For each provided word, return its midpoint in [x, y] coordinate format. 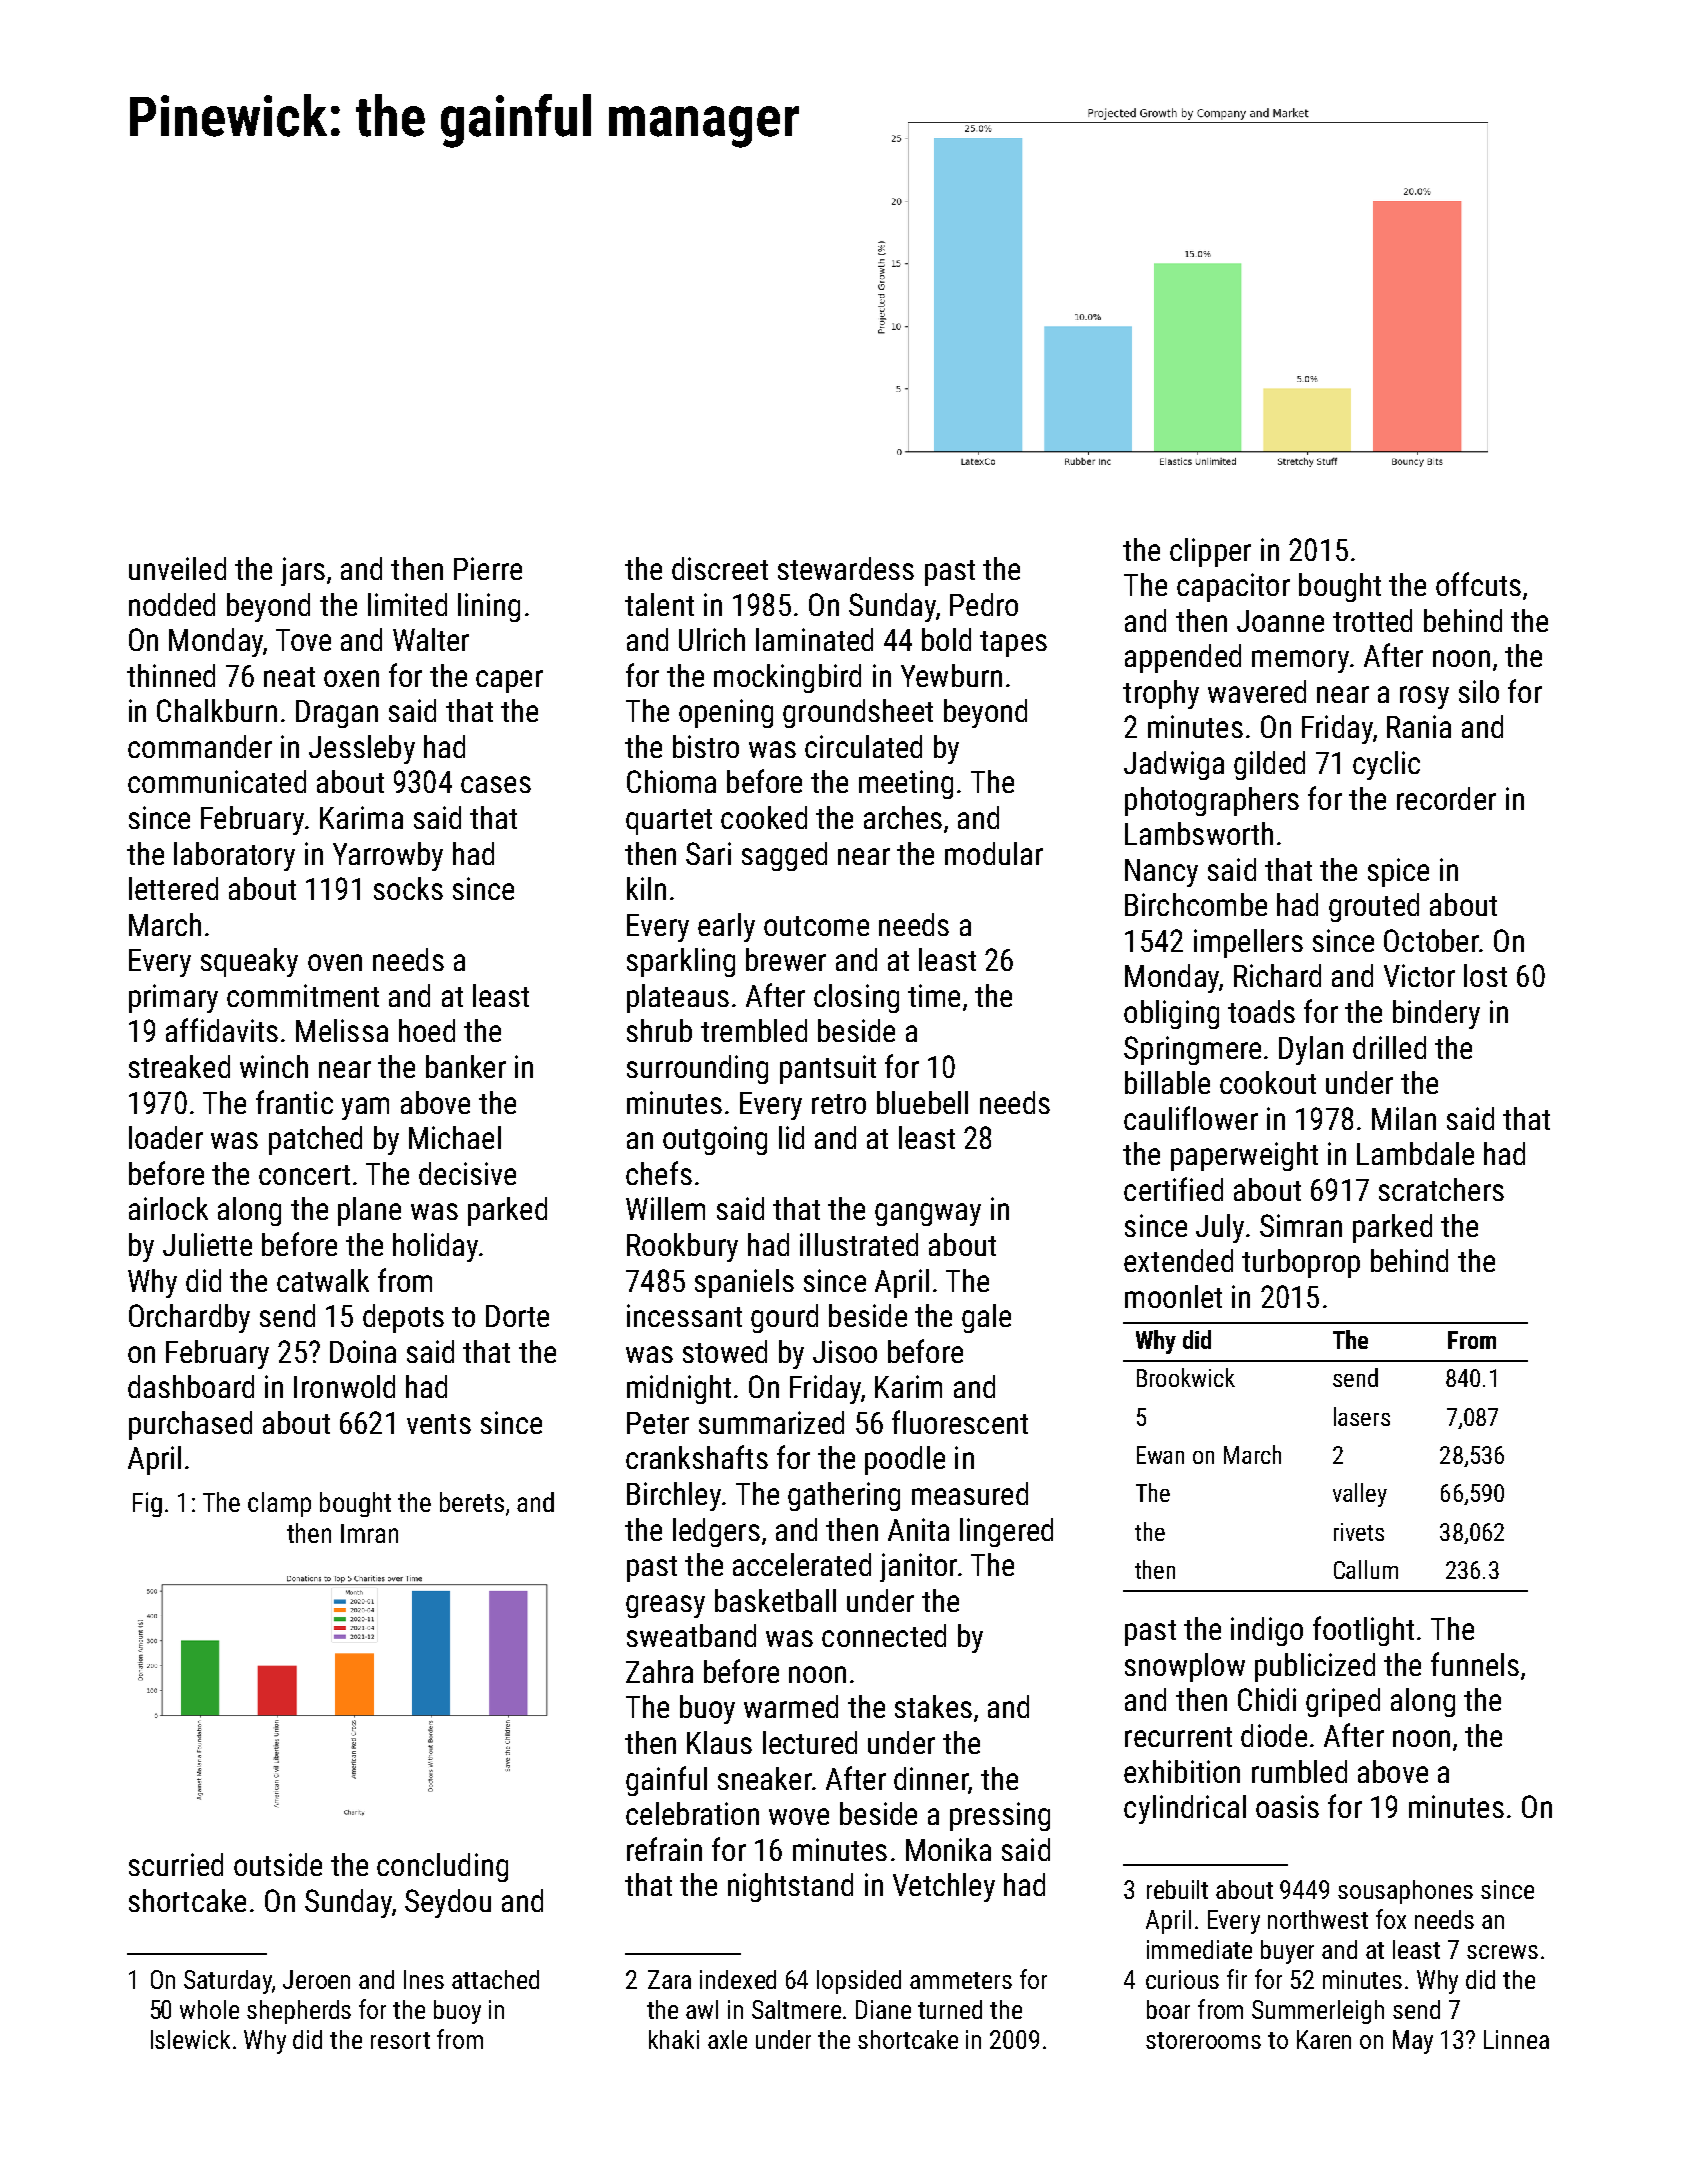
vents [439, 1424]
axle [727, 2039]
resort [400, 2040]
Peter [658, 1423]
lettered [173, 888]
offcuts [1478, 584]
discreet [720, 568]
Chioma [671, 781]
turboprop [1301, 1263]
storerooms [1203, 2040]
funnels [1475, 1664]
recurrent [1178, 1737]
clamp [279, 1504]
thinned [171, 675]
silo [1479, 691]
